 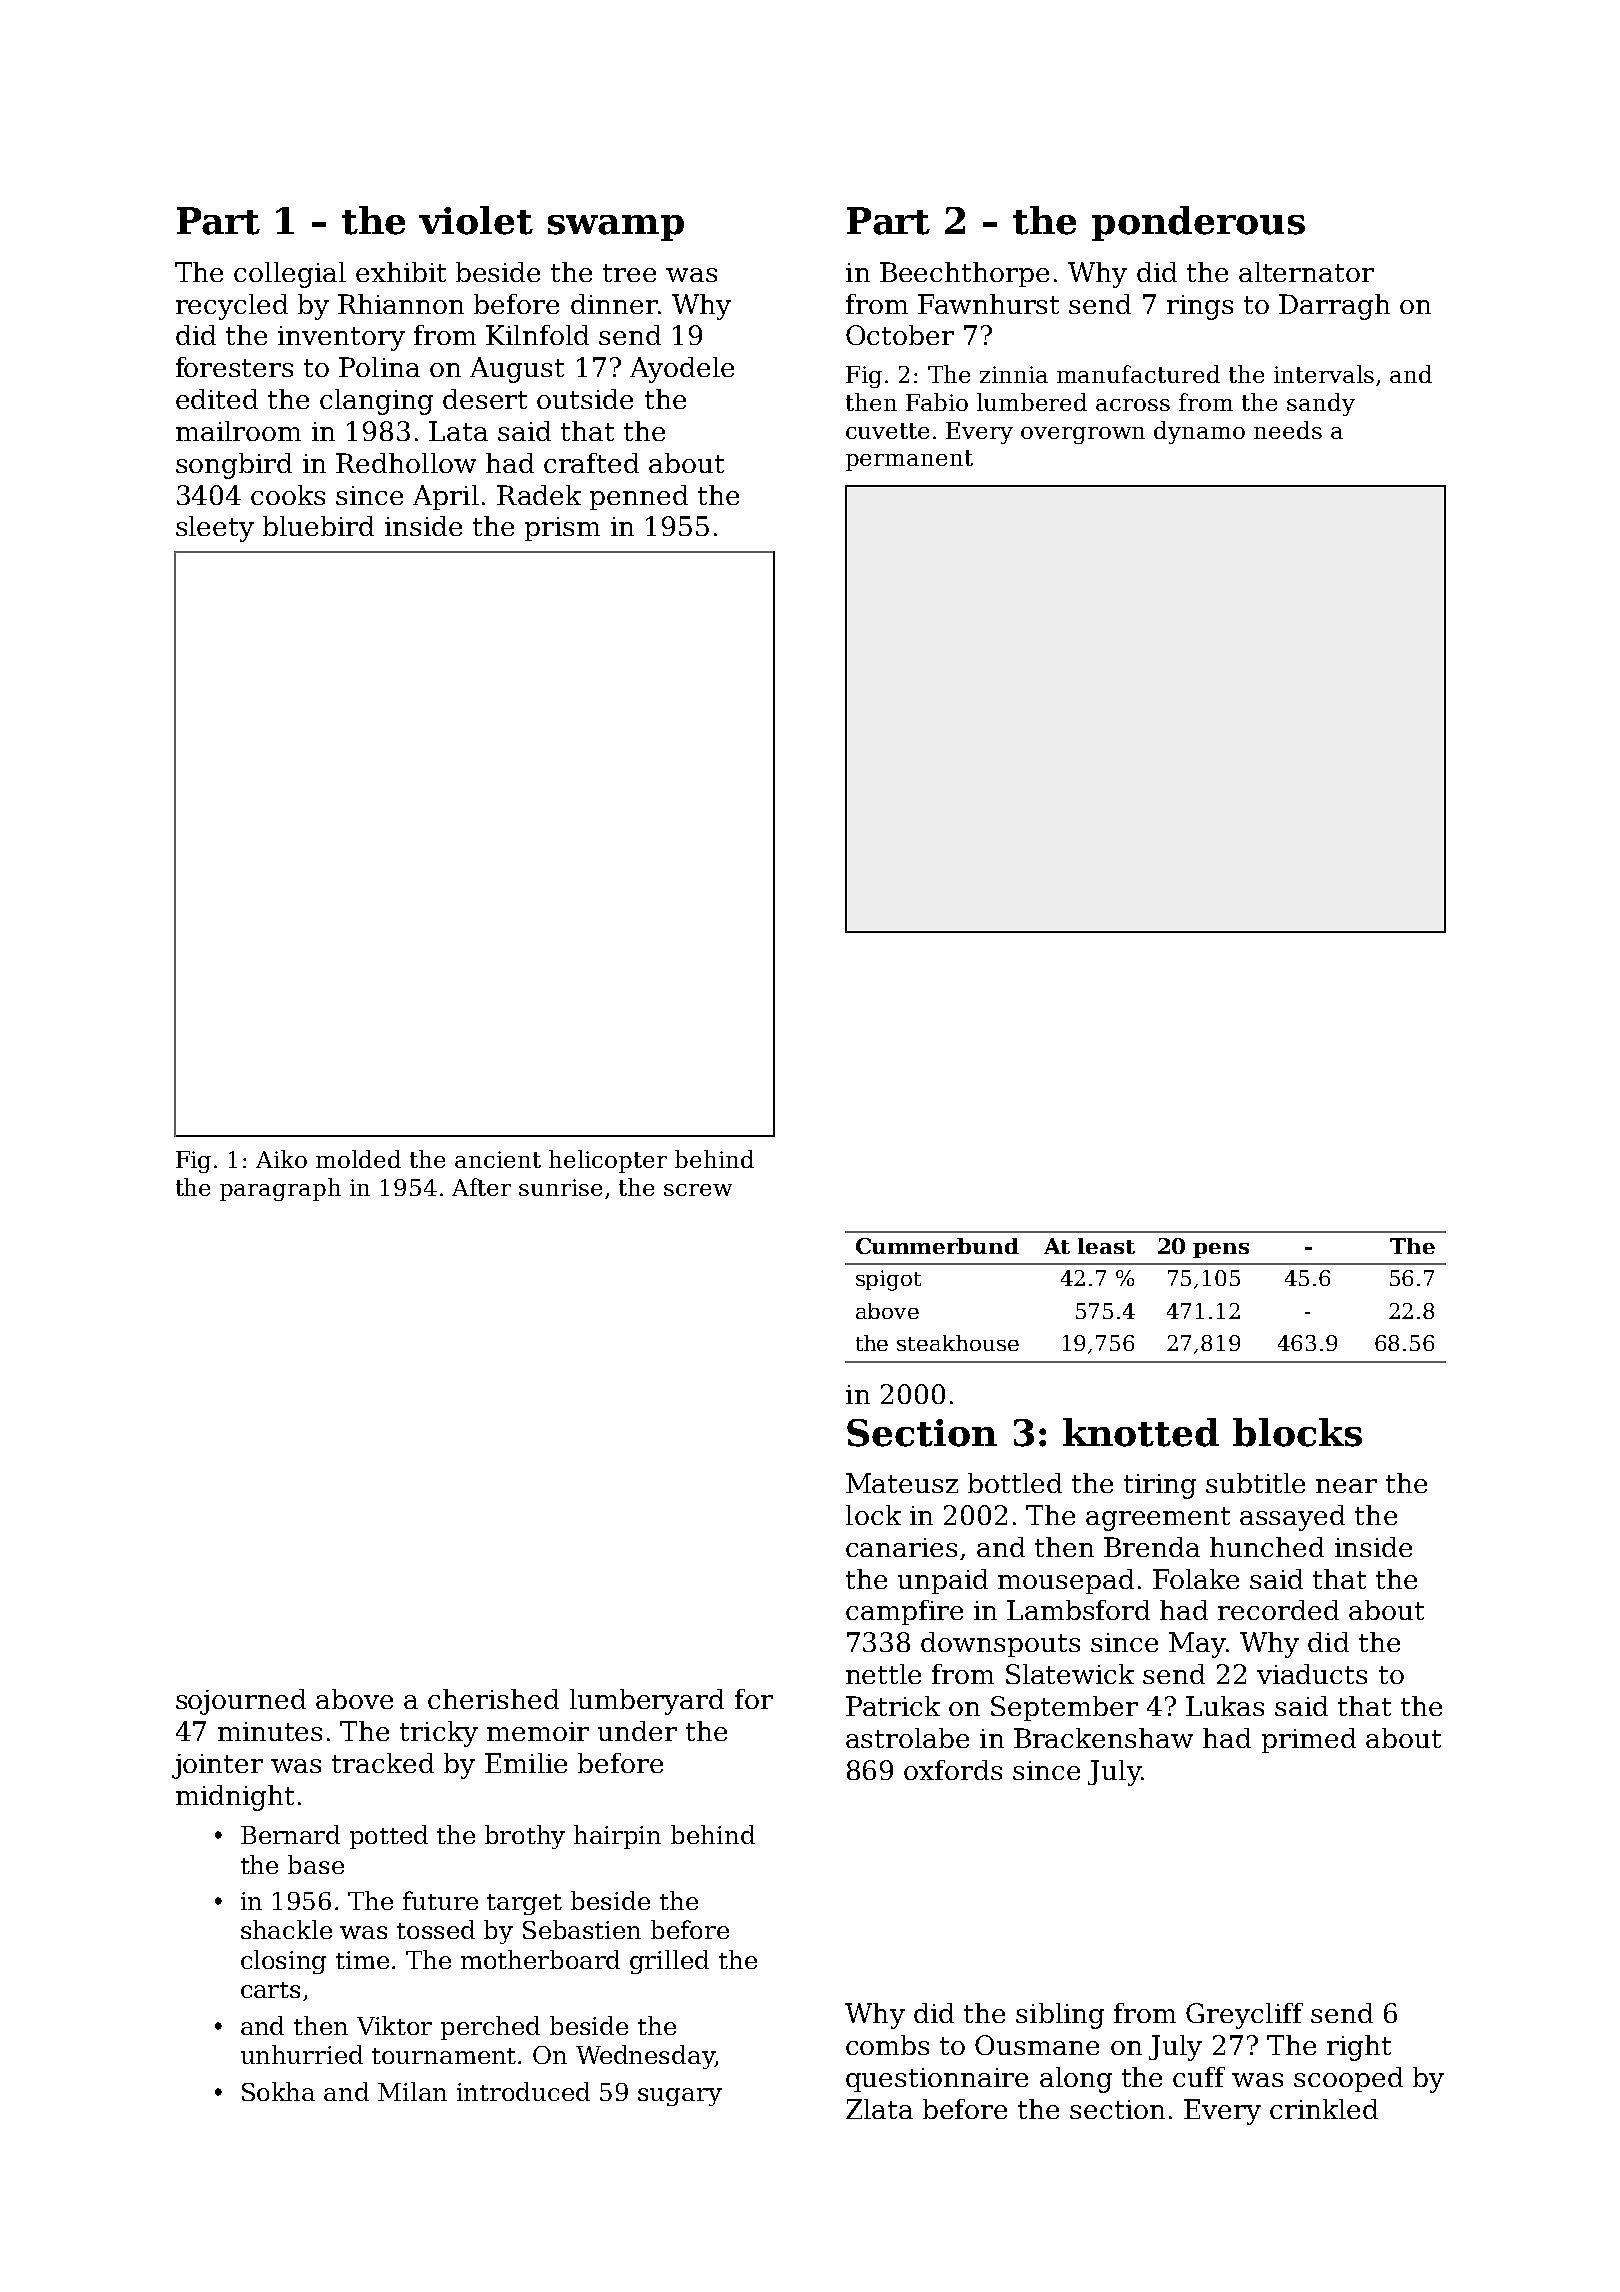 What do you see at coordinates (1070, 1674) in the screenshot?
I see `Slatewick` at bounding box center [1070, 1674].
